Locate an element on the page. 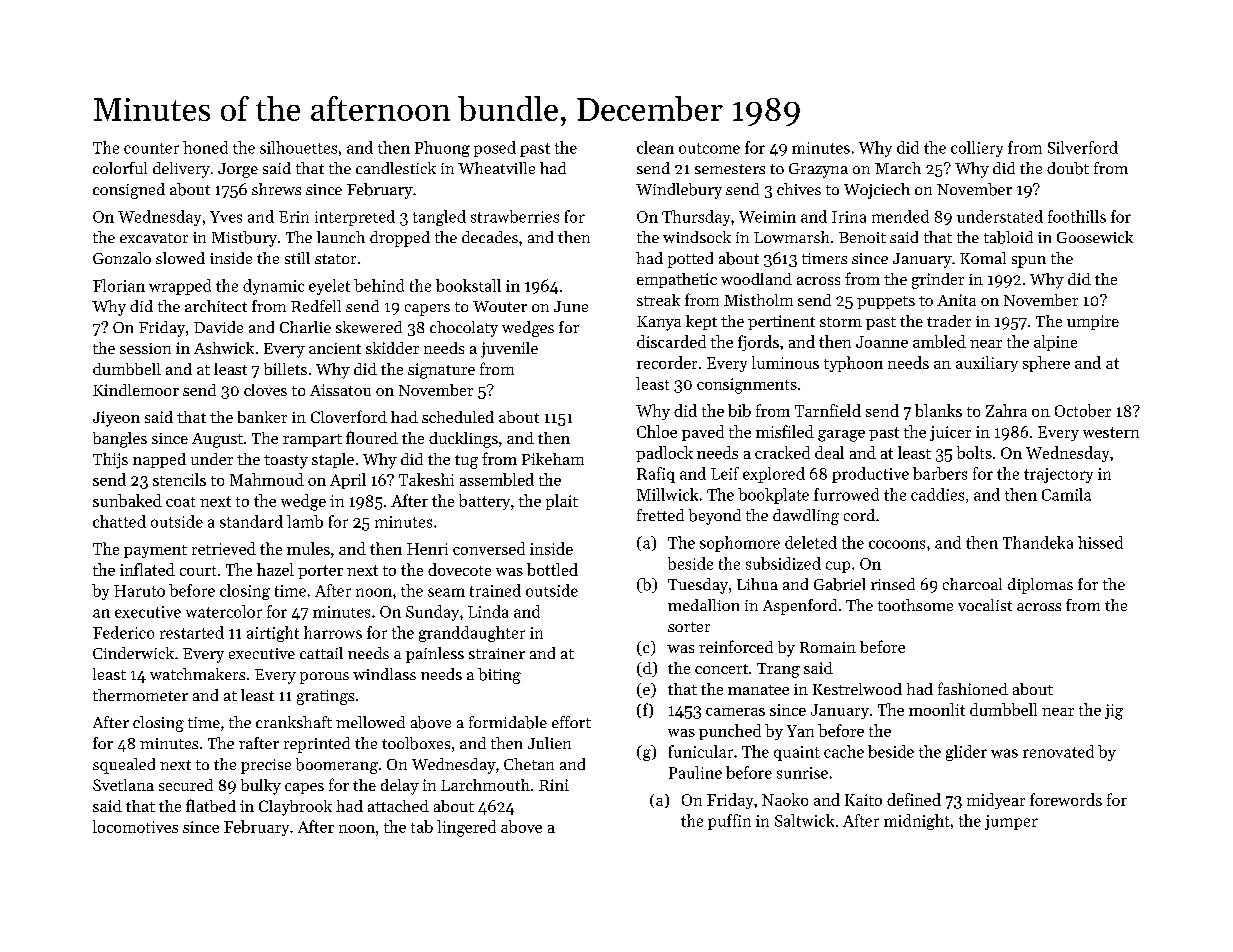 This page has height=952, width=1233. cocoons is located at coordinates (897, 544).
